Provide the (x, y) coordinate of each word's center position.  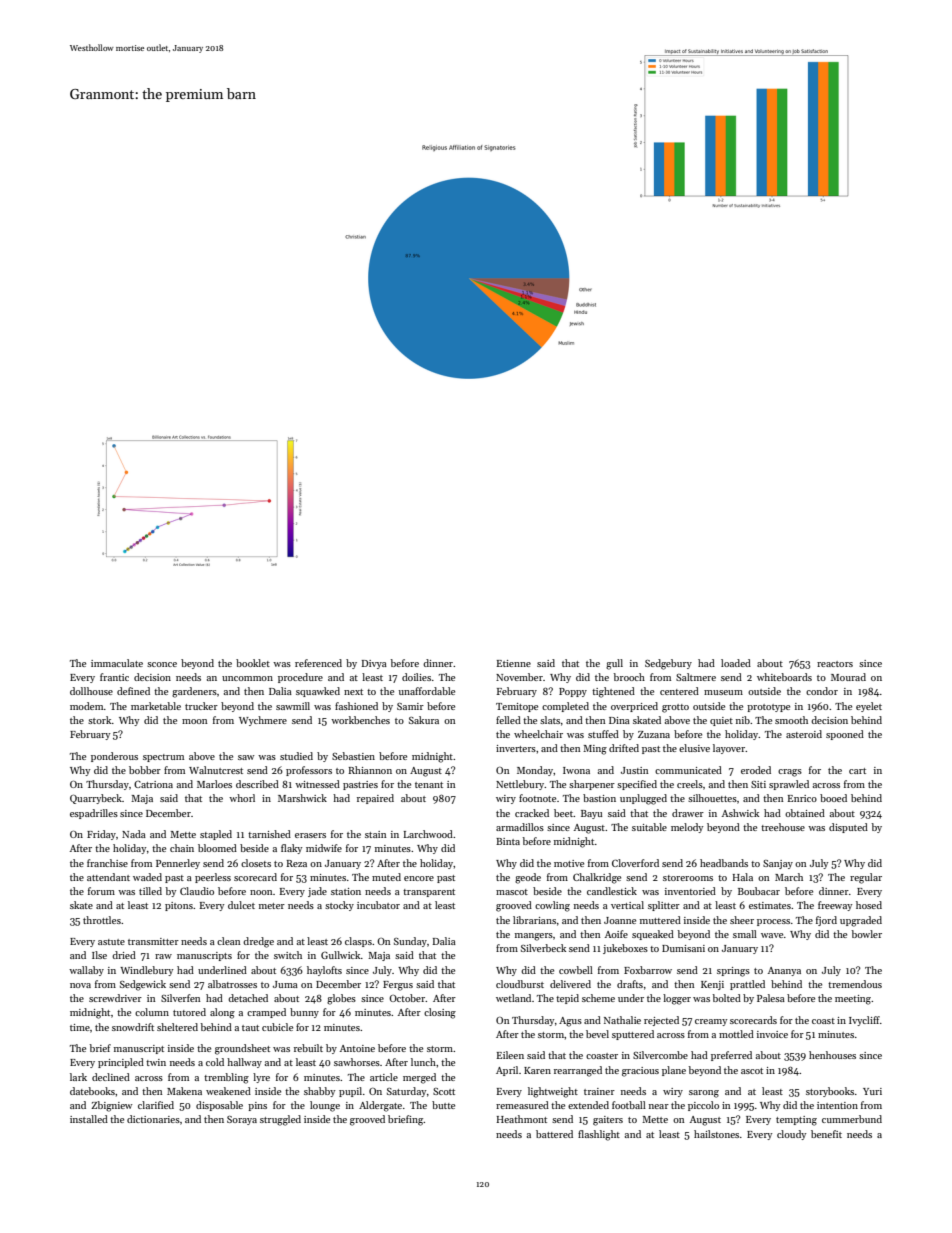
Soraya (242, 1120)
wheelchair (538, 734)
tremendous (855, 984)
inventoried (690, 891)
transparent (429, 893)
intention (837, 1105)
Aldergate (380, 1106)
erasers (310, 835)
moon (195, 721)
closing (440, 1013)
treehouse (783, 827)
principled (121, 1063)
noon (261, 892)
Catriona (153, 784)
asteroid (804, 734)
